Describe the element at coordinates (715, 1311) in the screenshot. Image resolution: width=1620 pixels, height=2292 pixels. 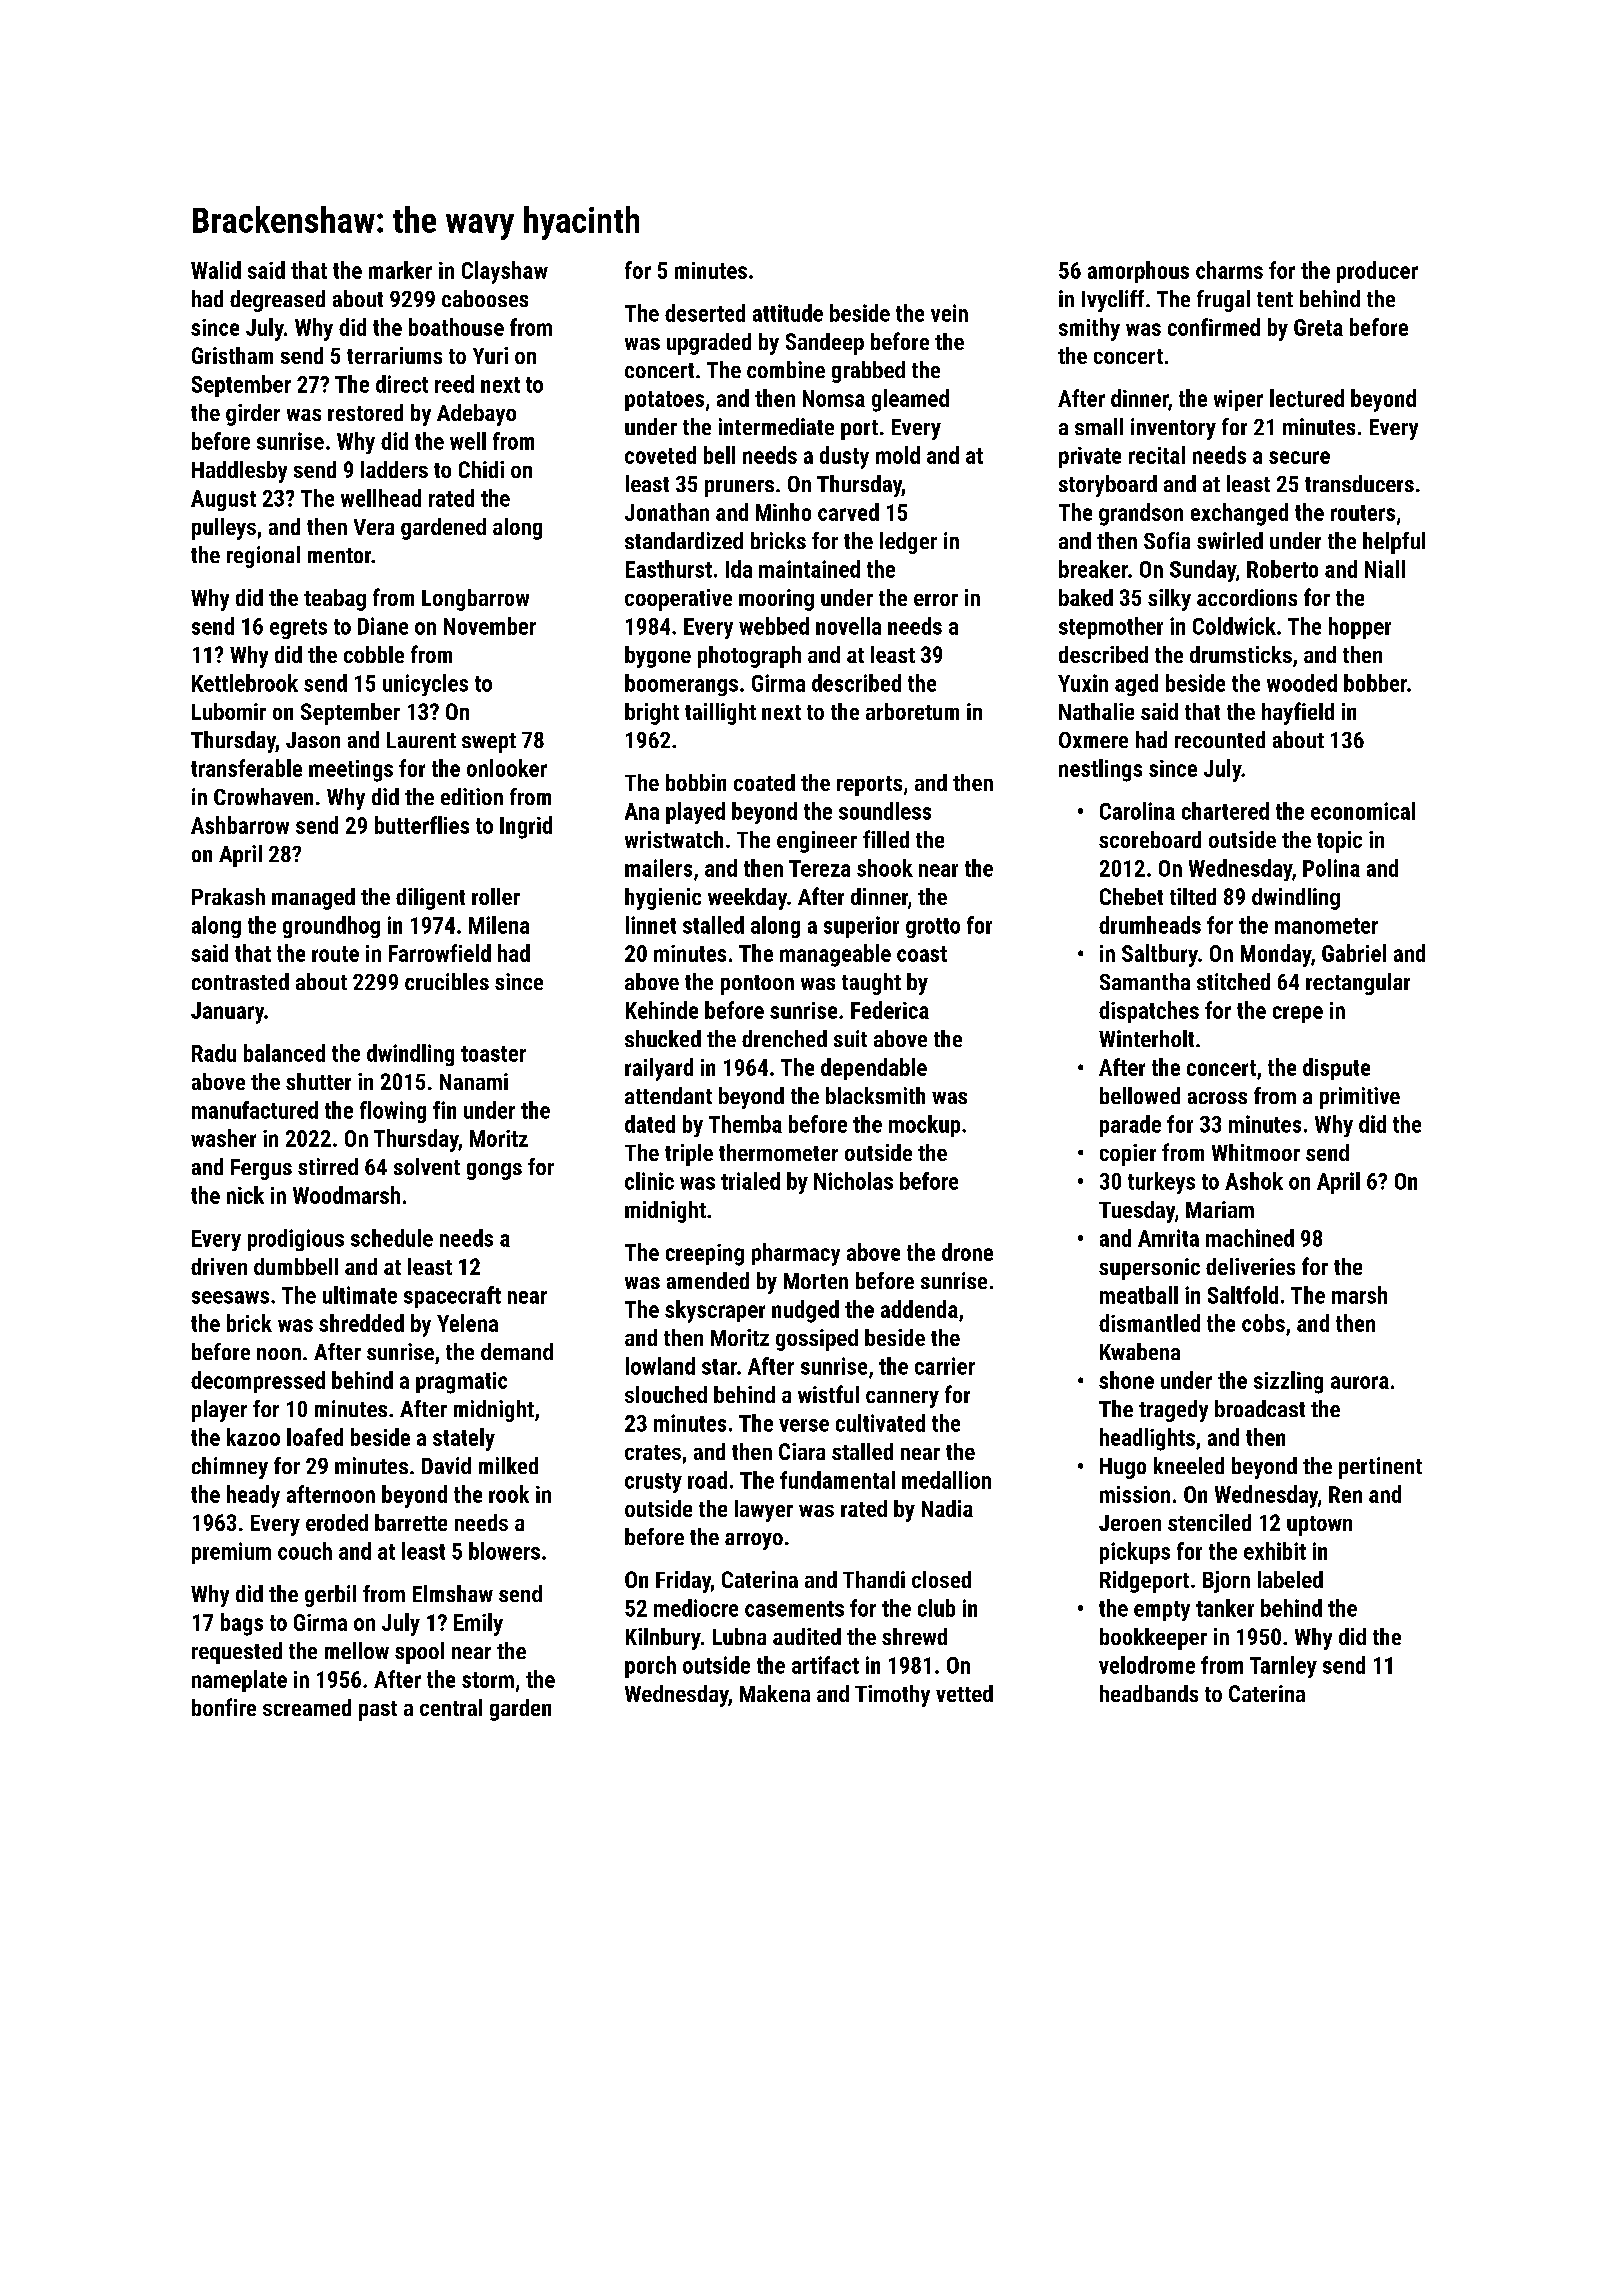
I see `skyscraper` at that location.
